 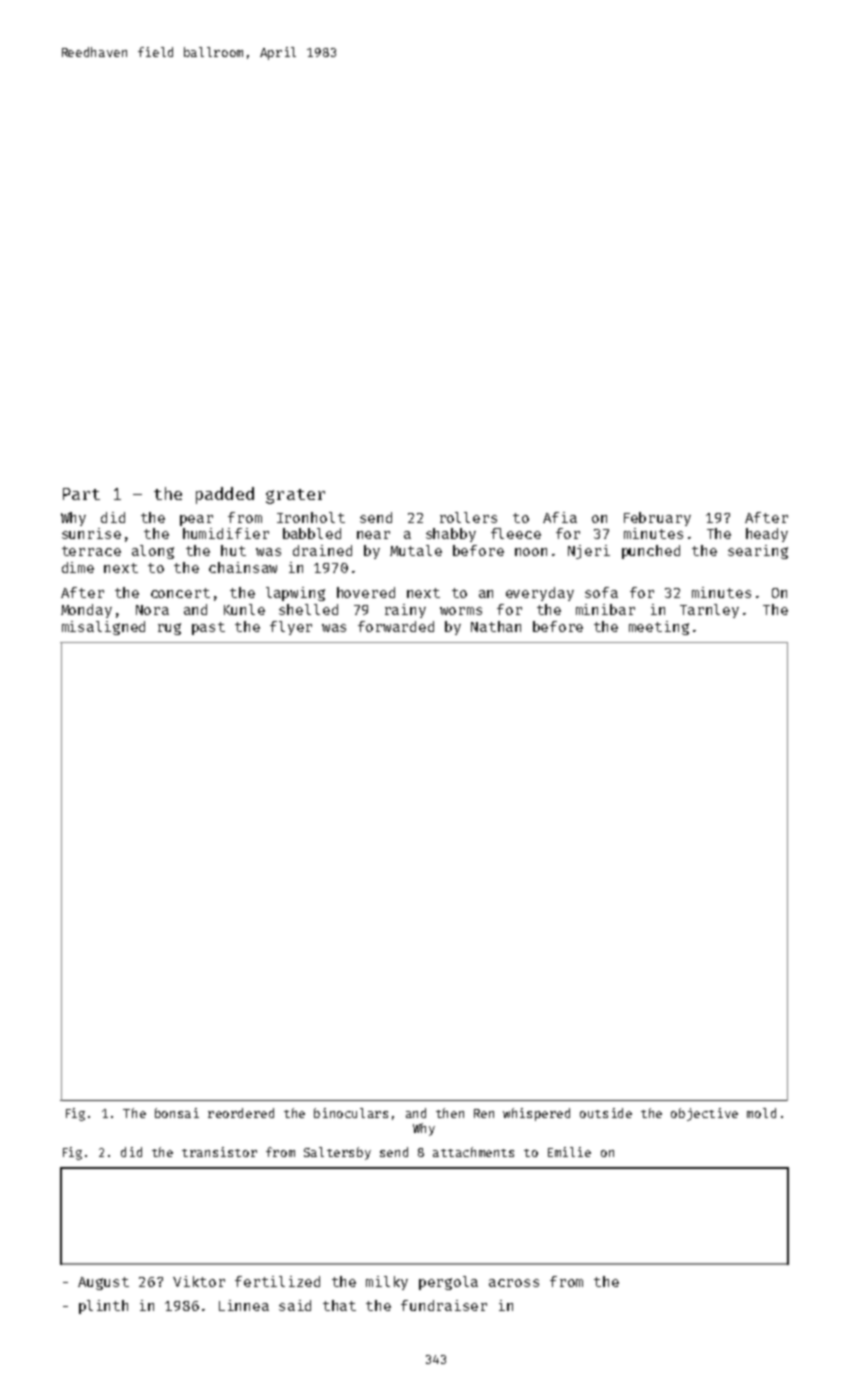 I want to click on August, so click(x=103, y=1283).
